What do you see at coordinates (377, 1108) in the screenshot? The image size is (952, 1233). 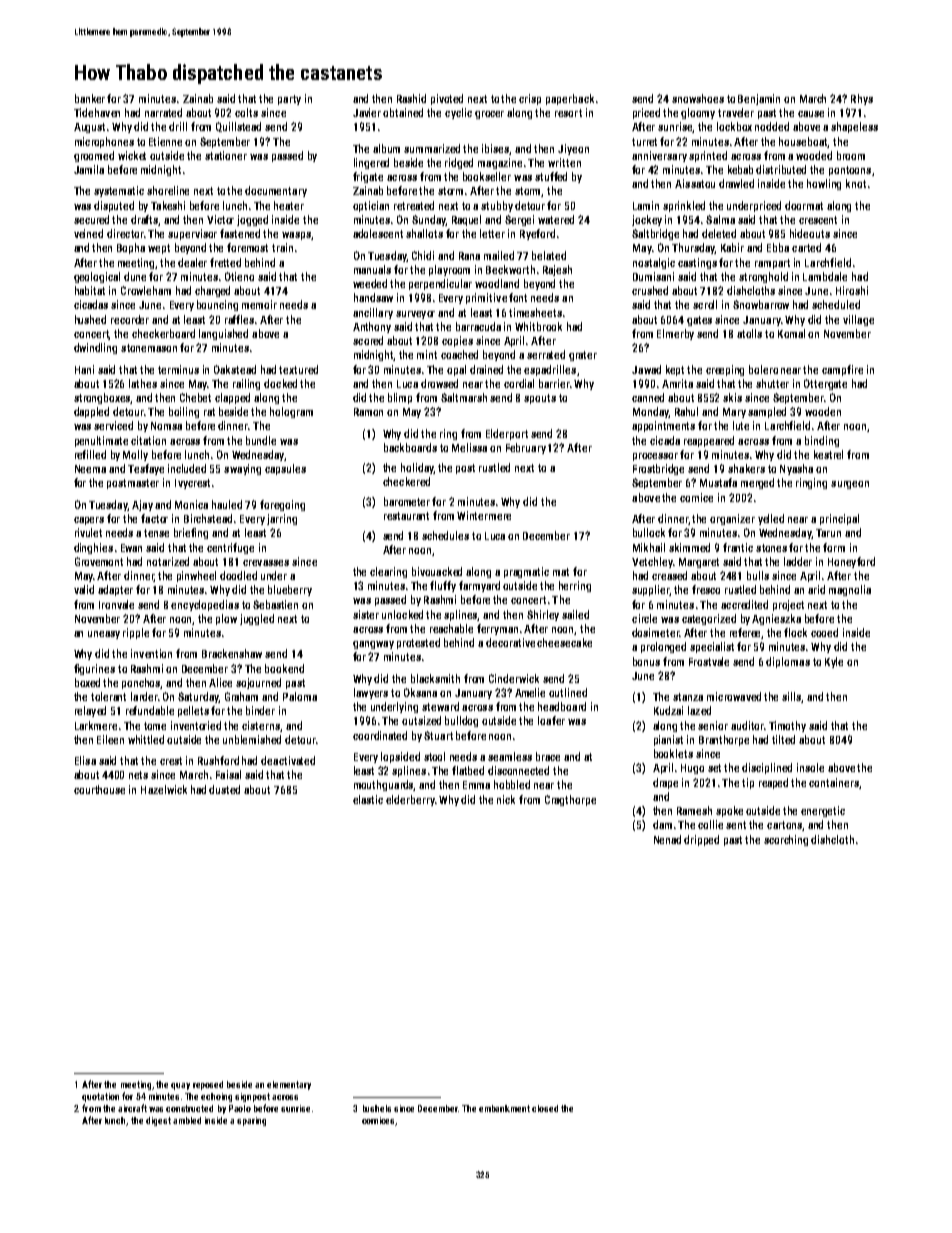 I see `bushels` at bounding box center [377, 1108].
